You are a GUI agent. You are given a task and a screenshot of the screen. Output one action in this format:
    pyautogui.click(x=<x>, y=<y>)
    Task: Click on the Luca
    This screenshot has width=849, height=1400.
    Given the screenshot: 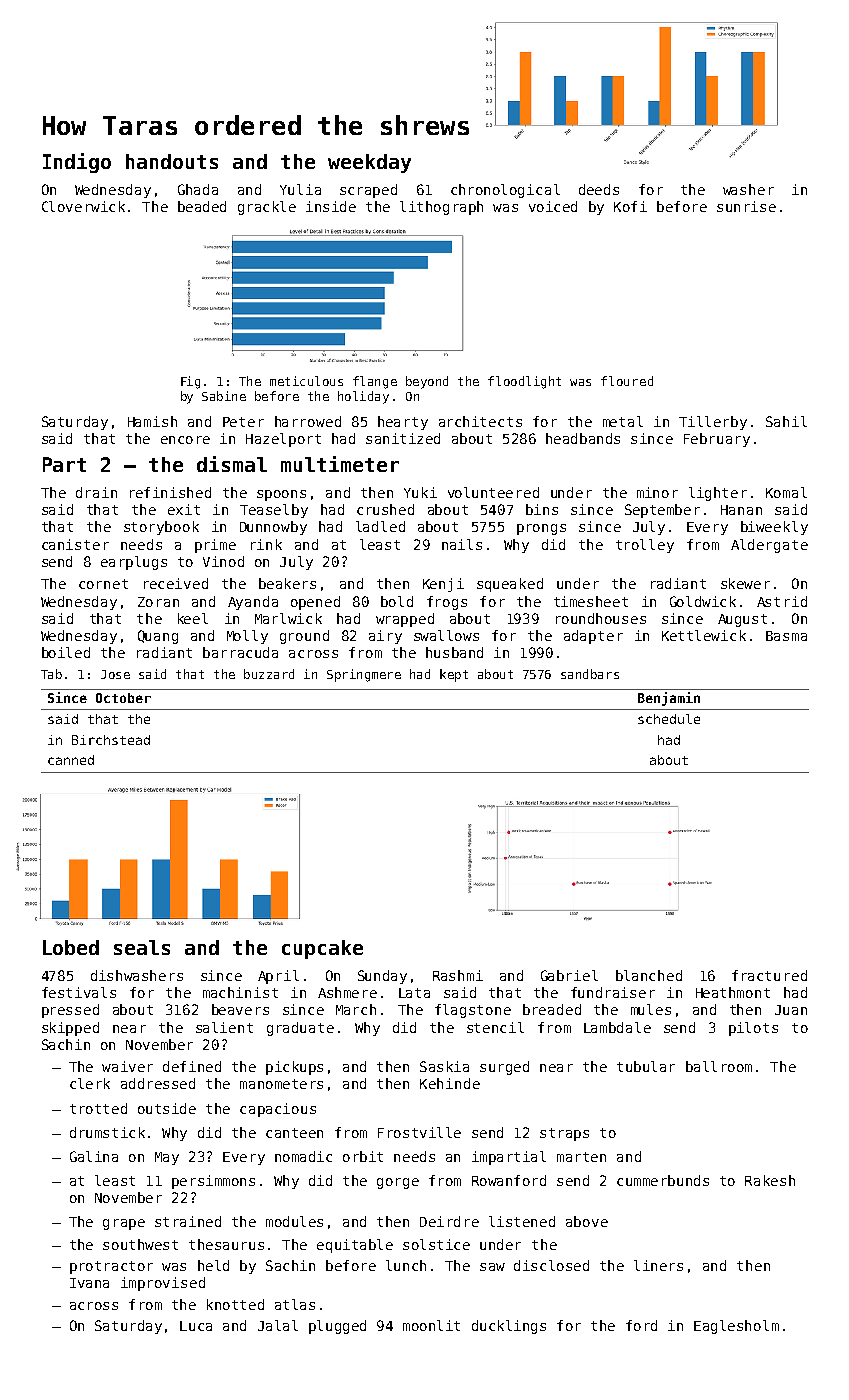 What is the action you would take?
    pyautogui.click(x=196, y=1326)
